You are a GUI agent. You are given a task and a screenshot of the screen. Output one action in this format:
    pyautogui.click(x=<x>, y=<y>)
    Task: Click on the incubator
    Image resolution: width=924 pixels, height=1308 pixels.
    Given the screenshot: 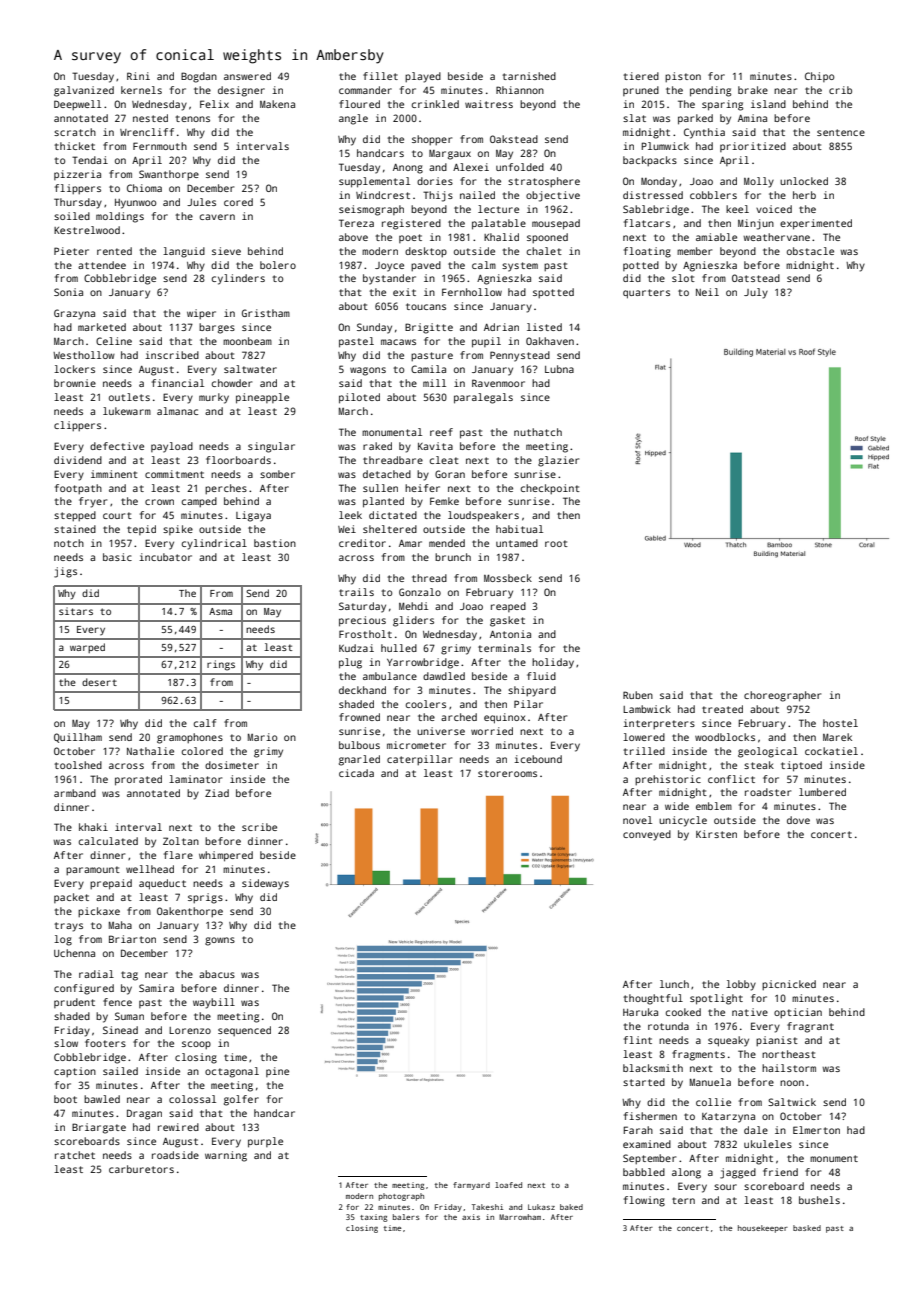 What is the action you would take?
    pyautogui.click(x=165, y=557)
